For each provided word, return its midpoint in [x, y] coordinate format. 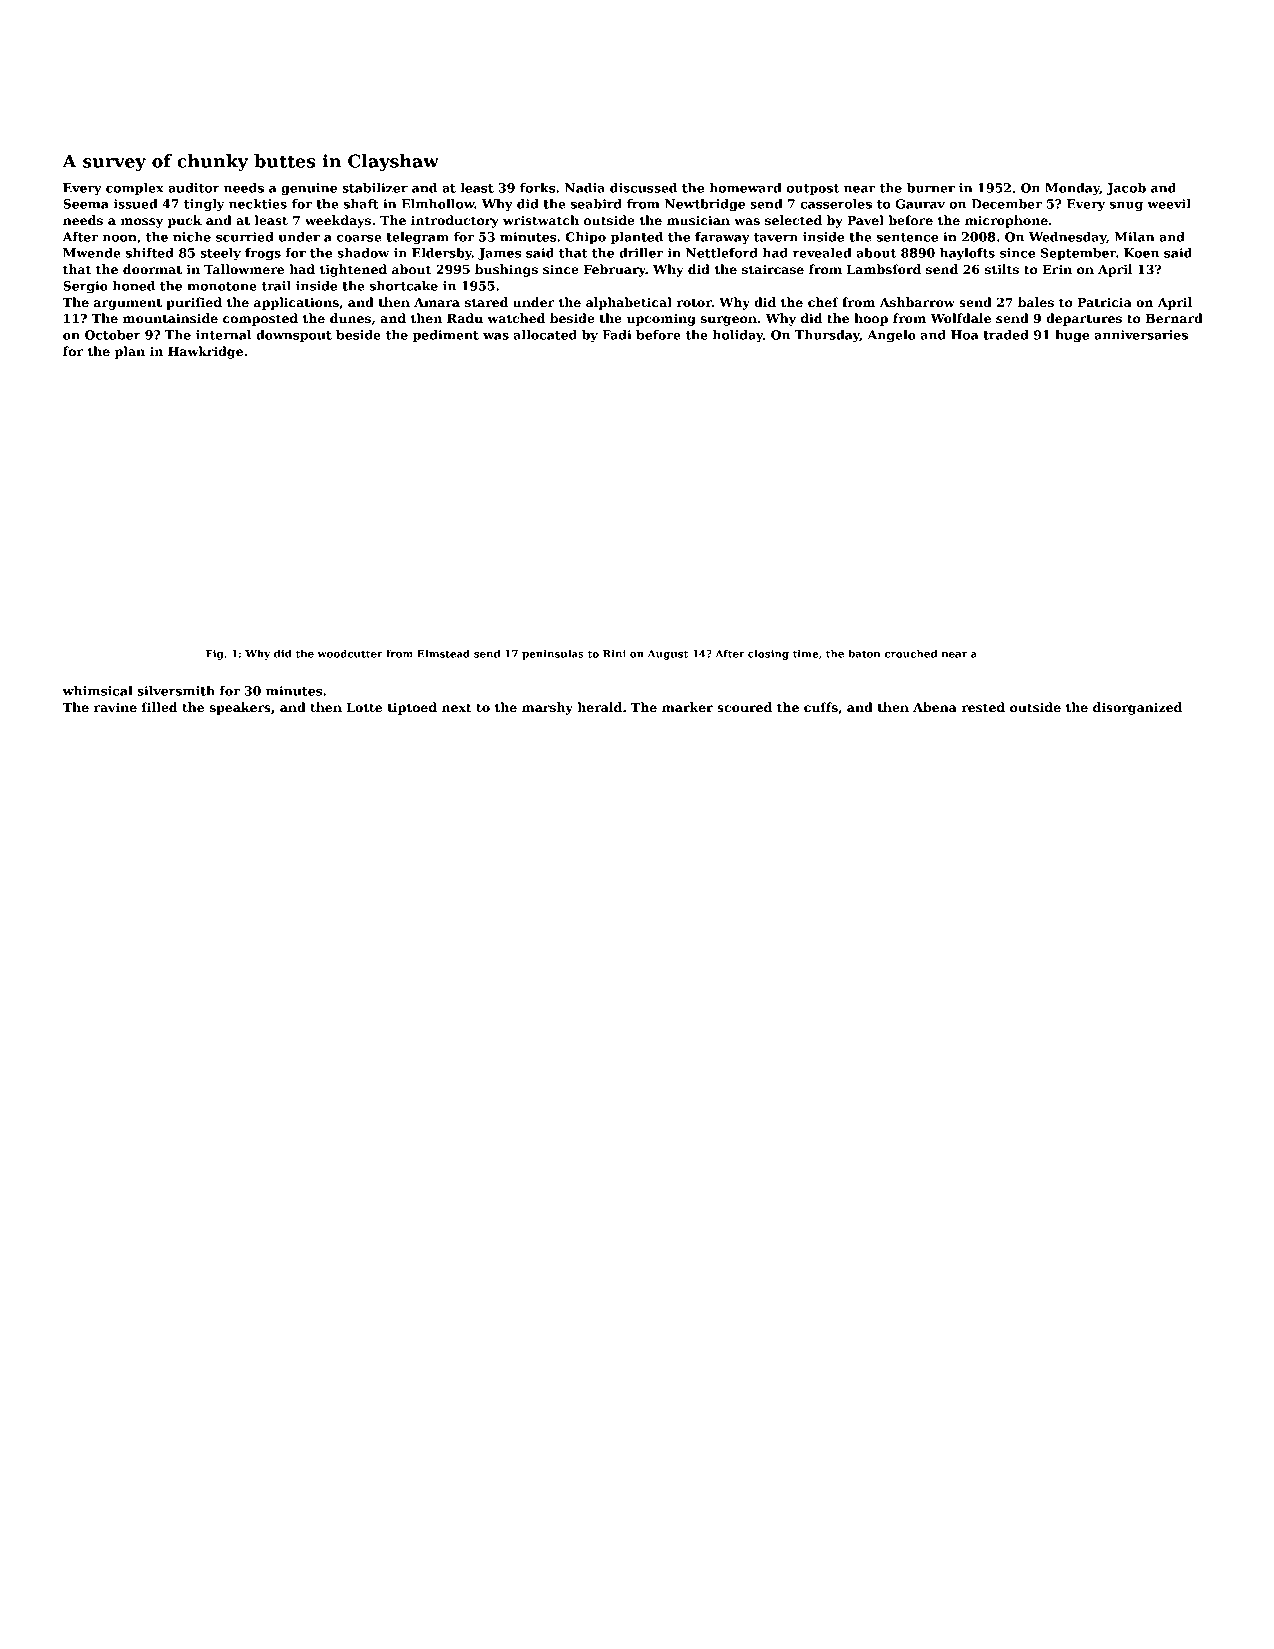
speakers [240, 708]
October [113, 335]
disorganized [1137, 708]
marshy [547, 708]
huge [1072, 336]
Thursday [827, 336]
